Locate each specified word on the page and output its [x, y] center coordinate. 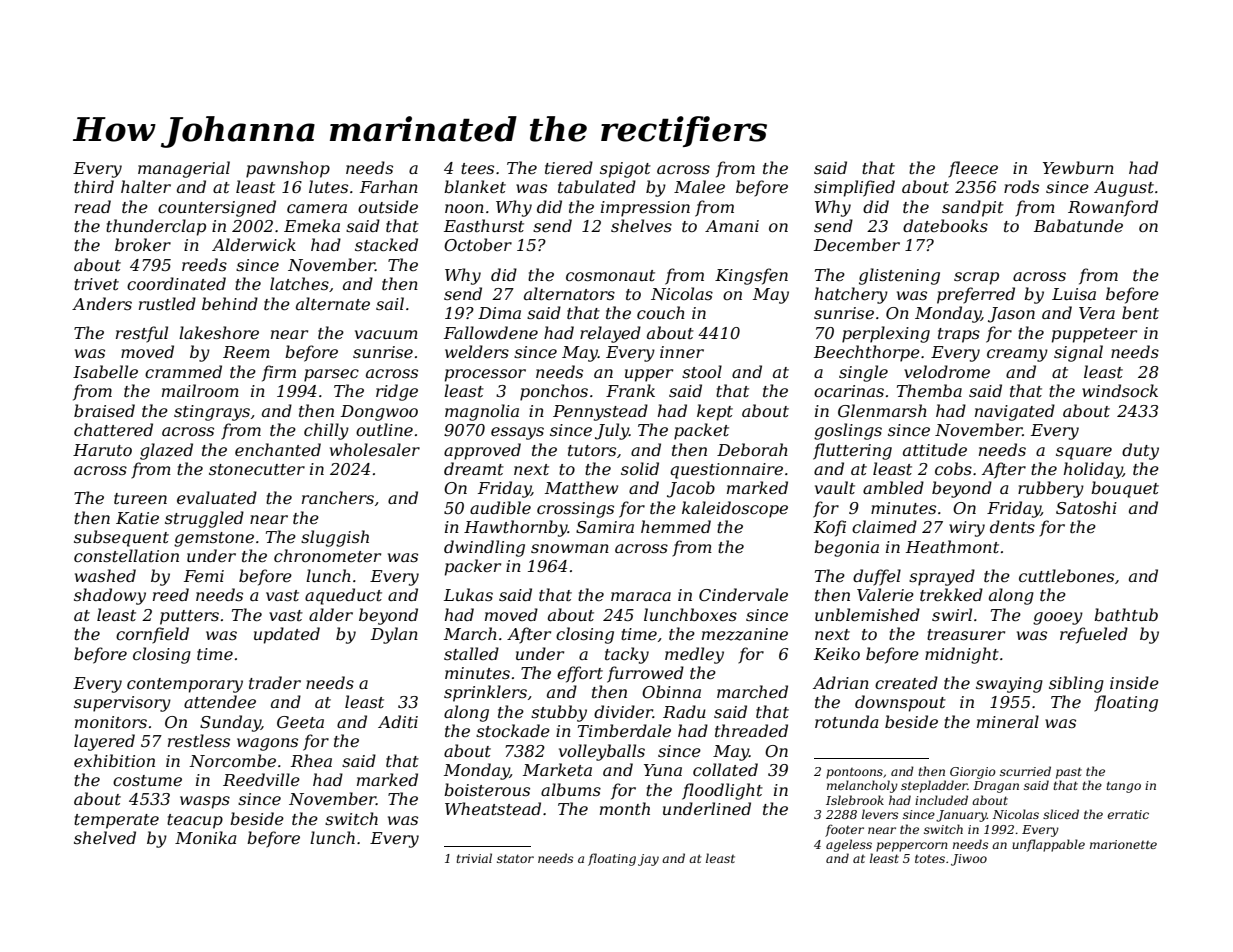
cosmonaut [610, 275]
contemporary [185, 685]
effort [580, 674]
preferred [976, 295]
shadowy [110, 596]
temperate [116, 821]
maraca [641, 596]
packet [701, 431]
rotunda [846, 721]
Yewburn [1078, 167]
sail [390, 303]
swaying [1009, 685]
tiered [569, 167]
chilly [326, 431]
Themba [929, 390]
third [94, 186]
